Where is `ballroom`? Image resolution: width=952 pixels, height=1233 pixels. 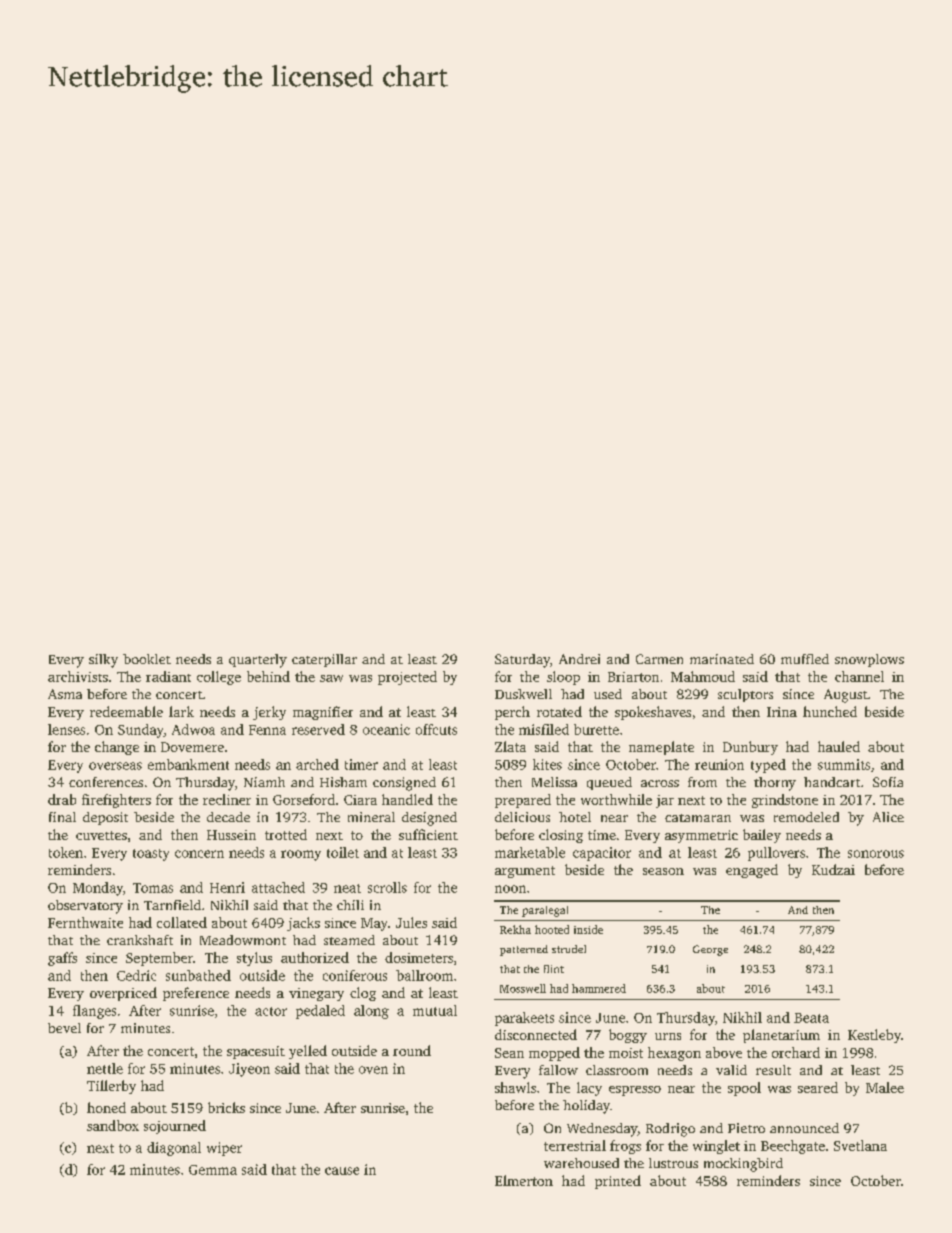
ballroom is located at coordinates (424, 975).
